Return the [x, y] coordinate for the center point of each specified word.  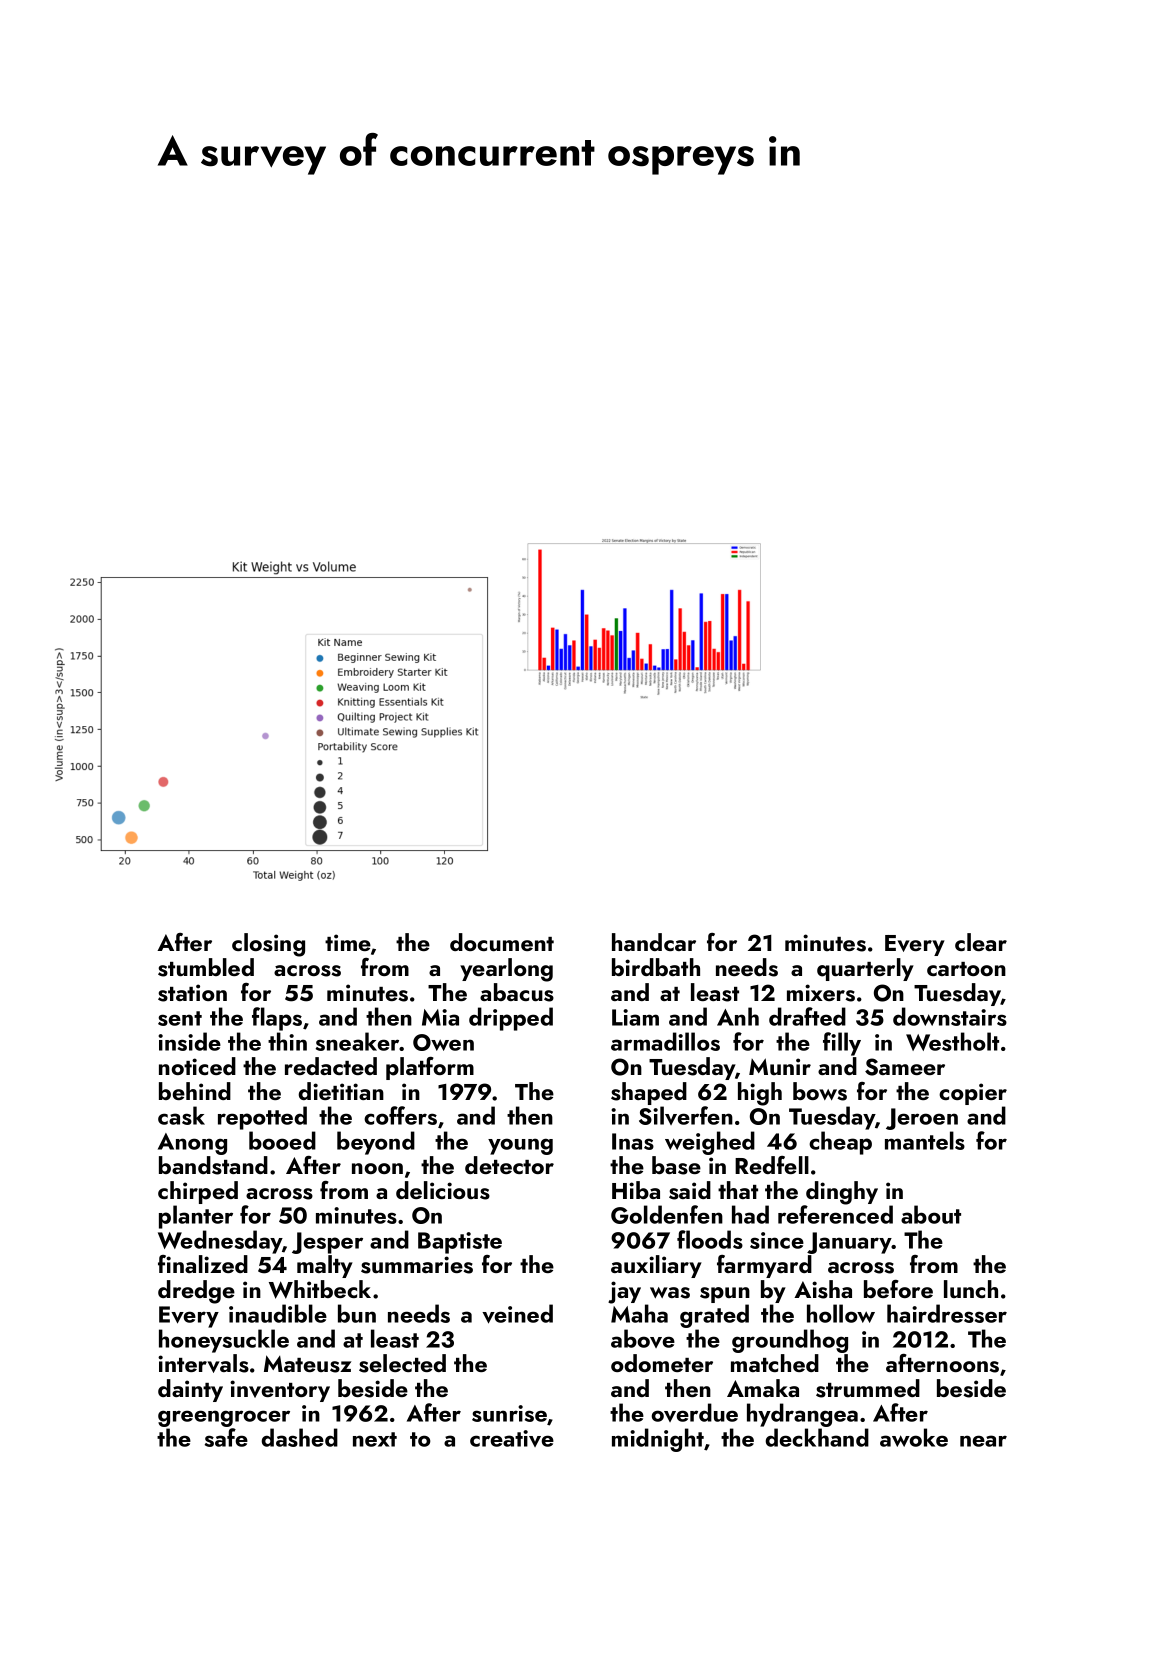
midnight [658, 1440]
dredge [196, 1292]
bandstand [213, 1165]
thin [287, 1041]
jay [624, 1292]
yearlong [506, 970]
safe [226, 1437]
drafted [807, 1016]
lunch [971, 1289]
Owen [443, 1042]
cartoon [966, 969]
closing [268, 945]
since [777, 1240]
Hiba [636, 1190]
